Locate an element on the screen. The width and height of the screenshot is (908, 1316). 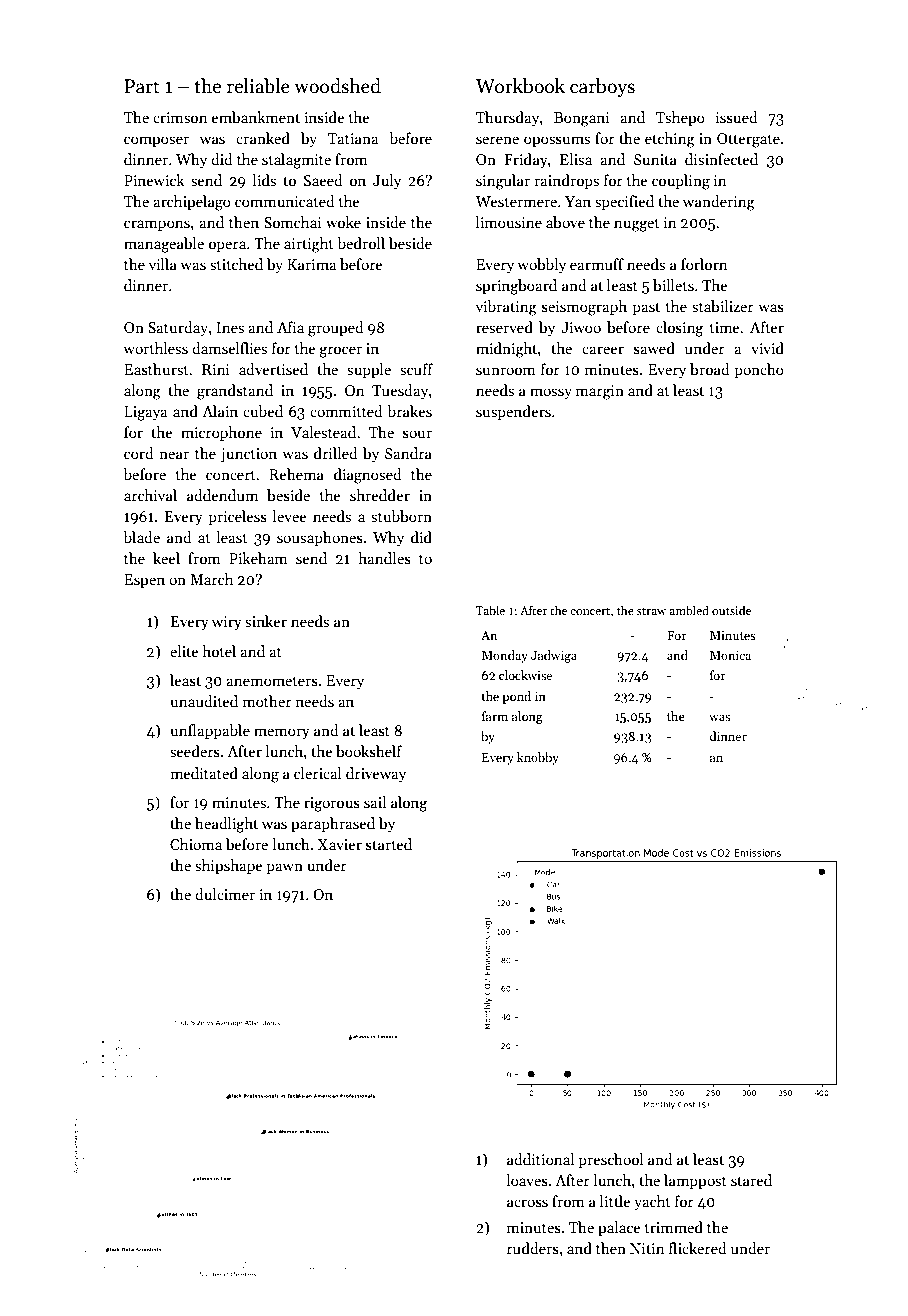
Monica is located at coordinates (730, 655).
